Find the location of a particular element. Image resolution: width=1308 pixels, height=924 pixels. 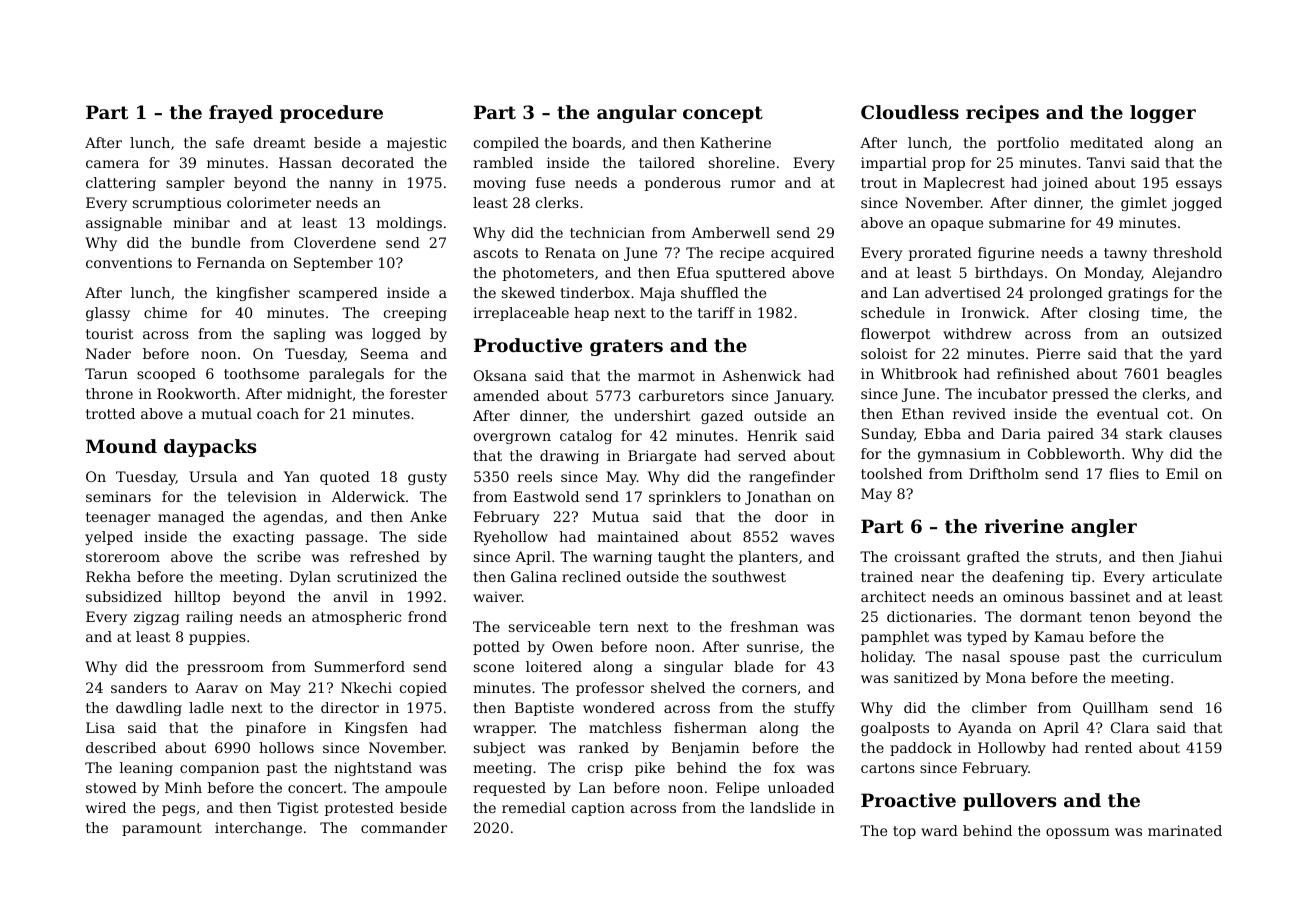

Ursula is located at coordinates (213, 476).
